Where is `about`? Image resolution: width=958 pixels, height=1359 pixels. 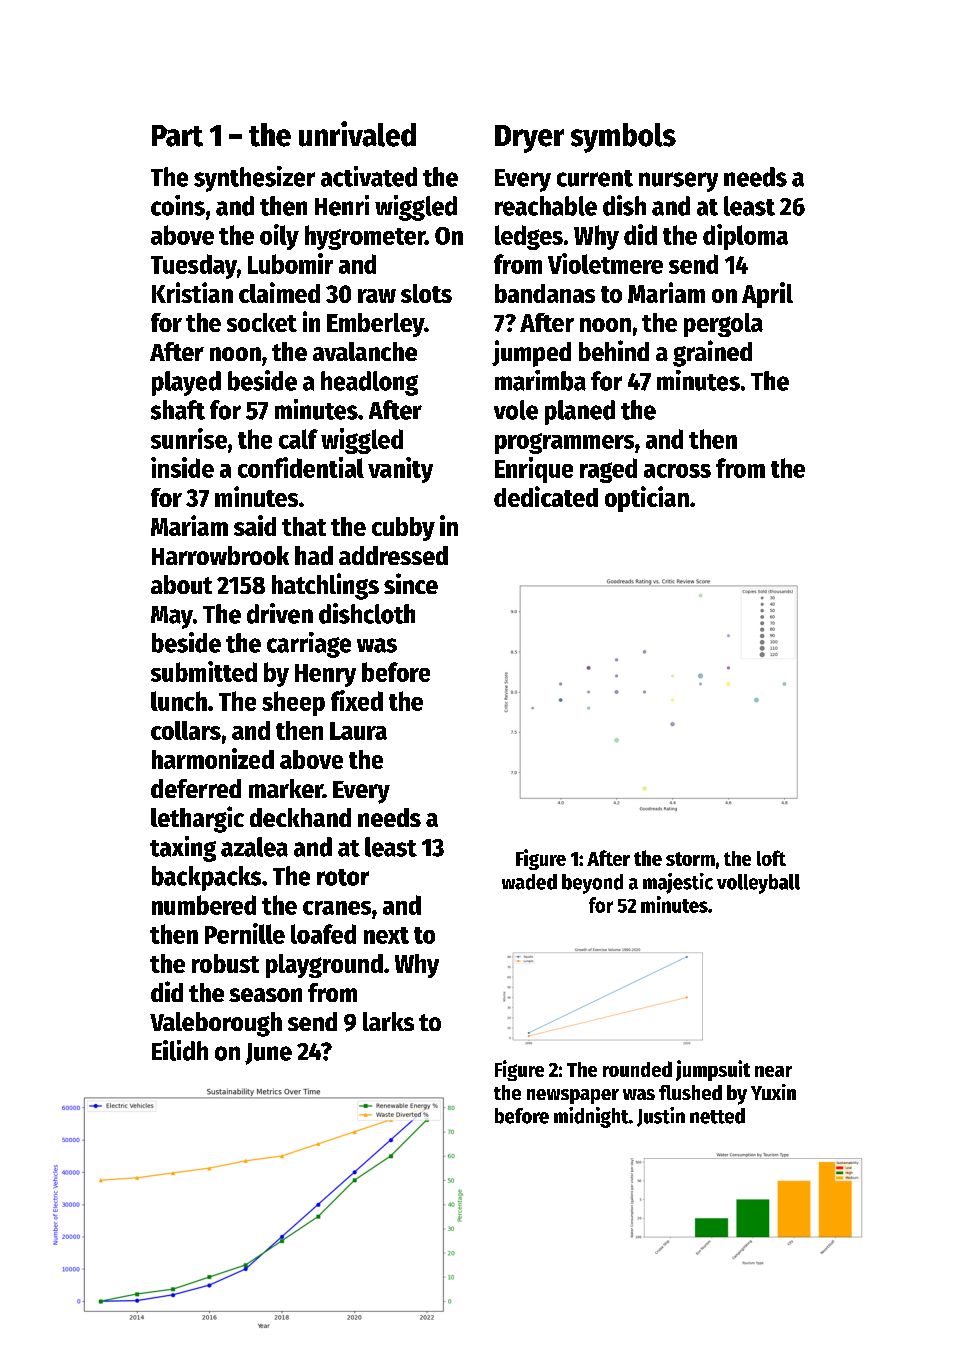
about is located at coordinates (181, 584).
